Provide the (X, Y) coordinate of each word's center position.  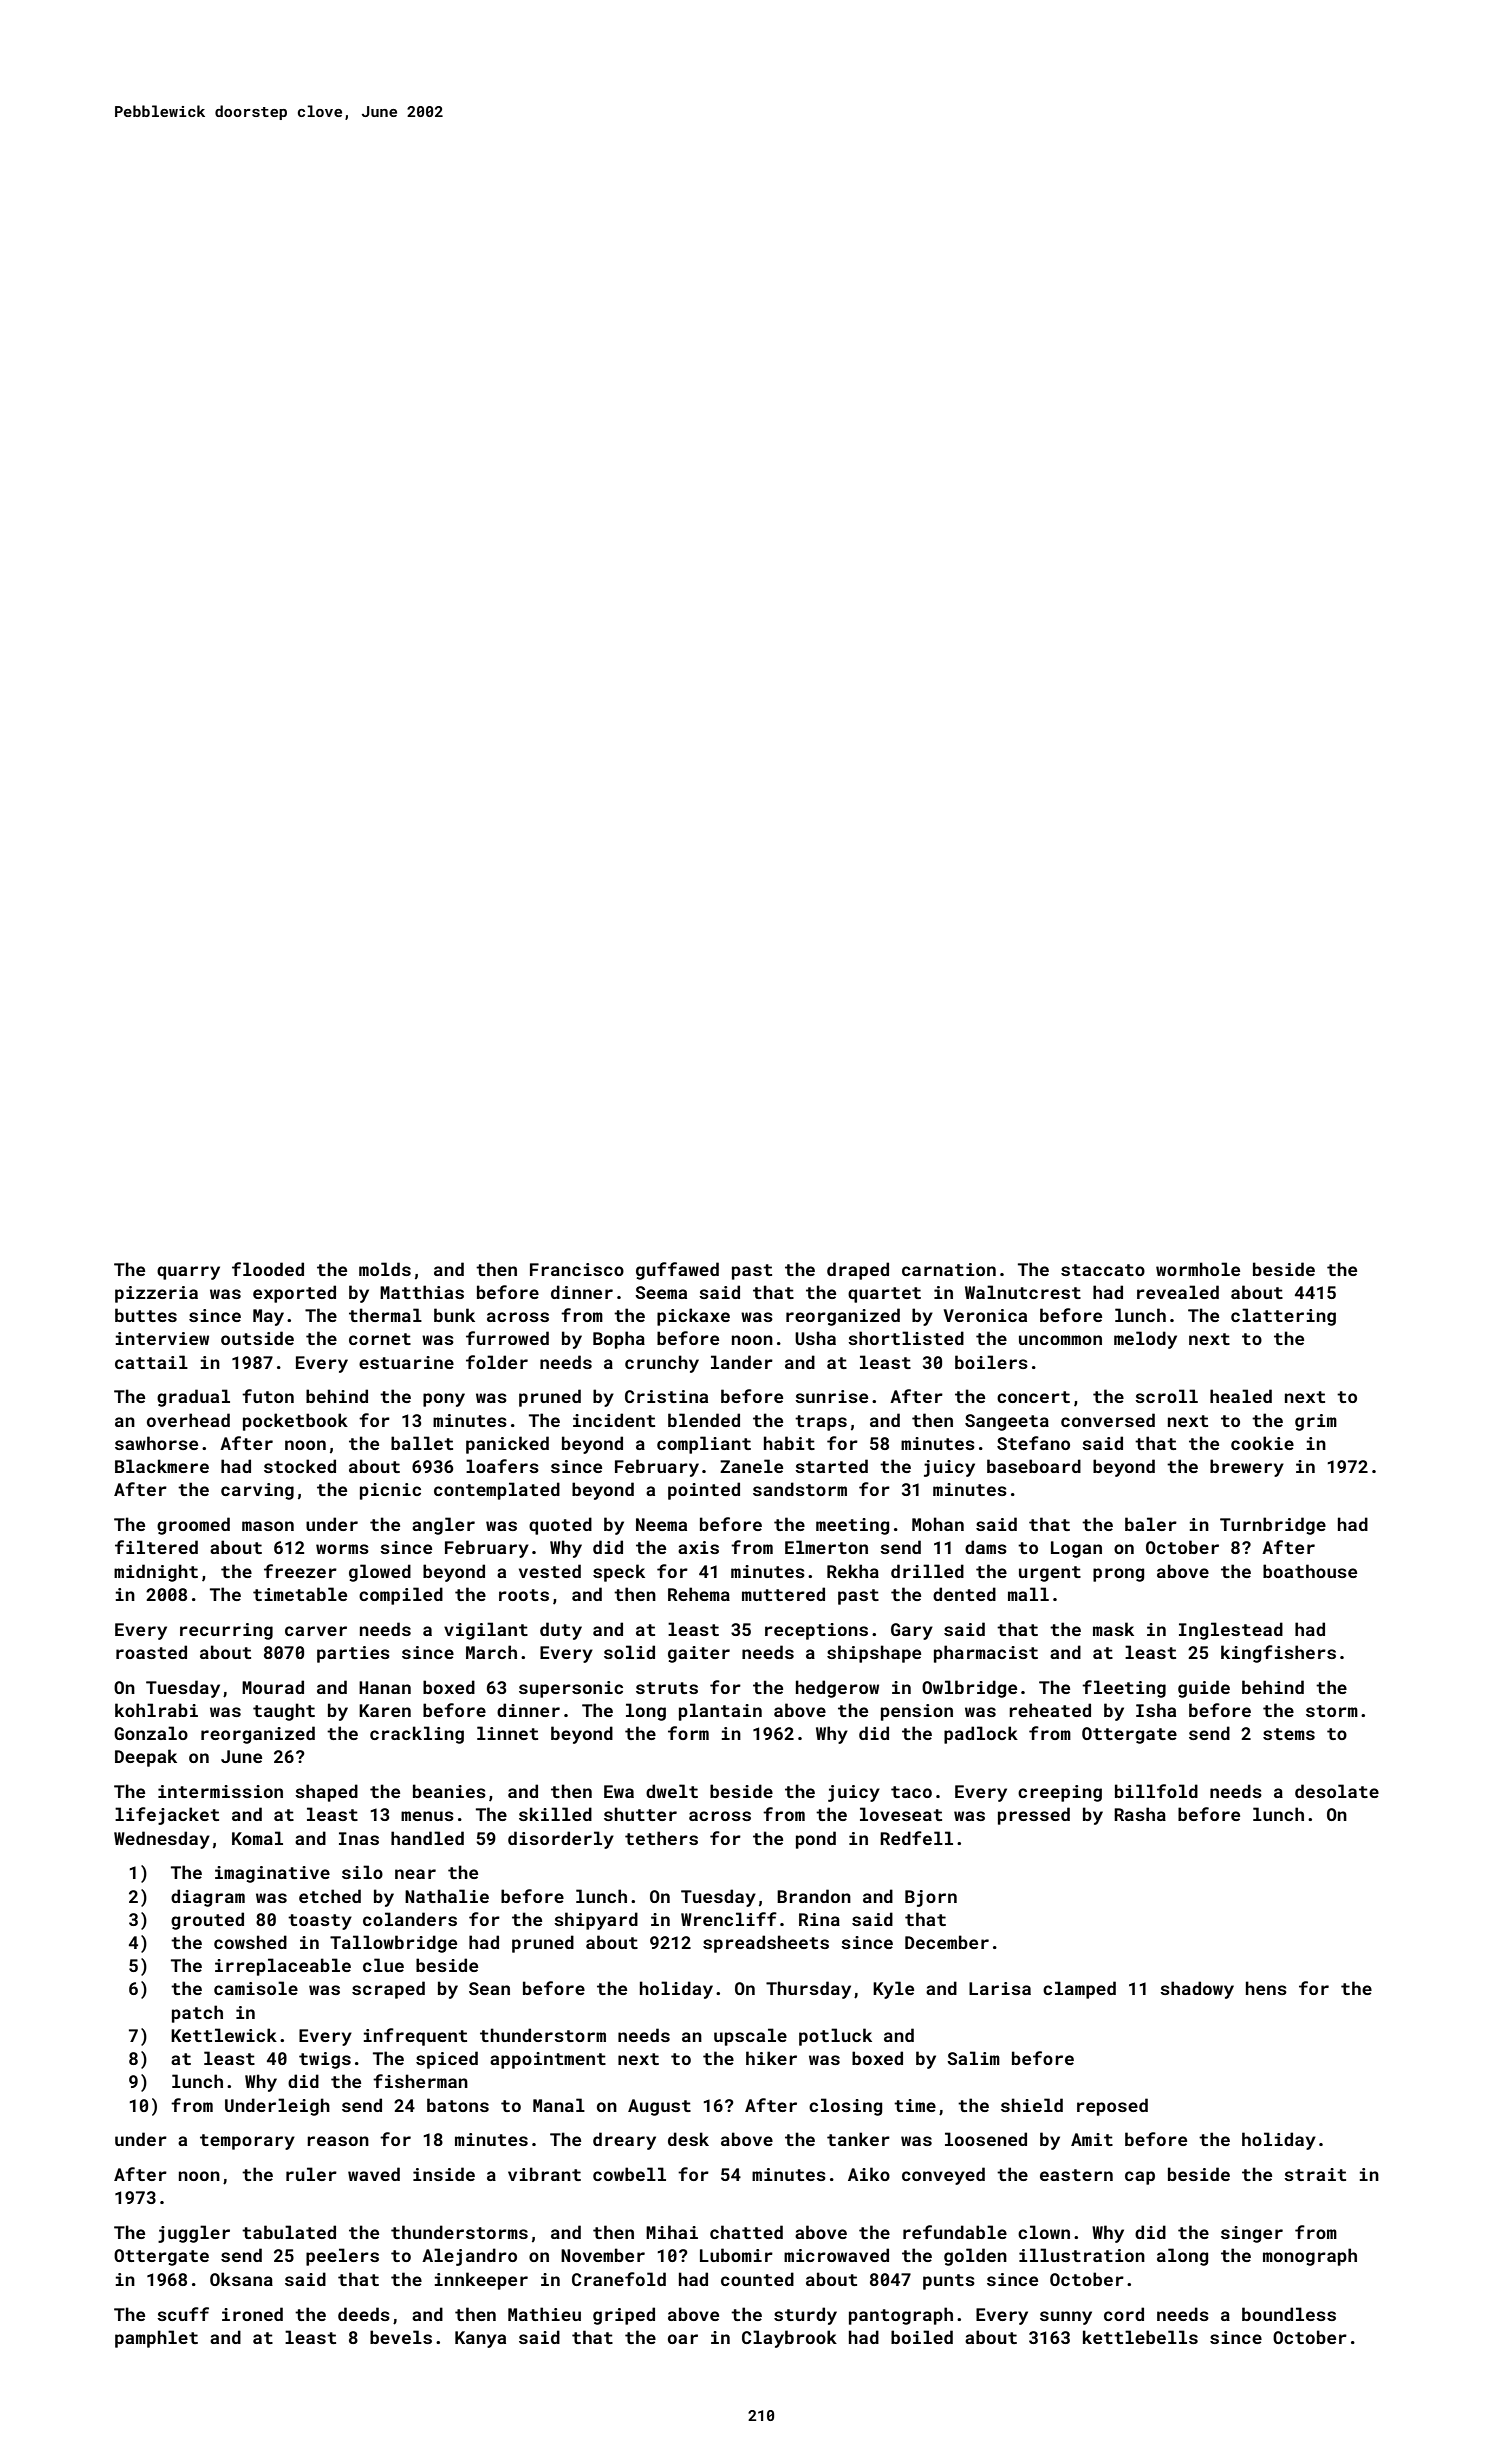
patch (197, 2014)
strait (1315, 2174)
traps (821, 1423)
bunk (454, 1315)
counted (757, 2279)
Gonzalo (151, 1733)
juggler (194, 2234)
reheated (1050, 1710)
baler (1151, 1524)
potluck (835, 2037)
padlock (981, 1735)
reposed (1112, 2107)
